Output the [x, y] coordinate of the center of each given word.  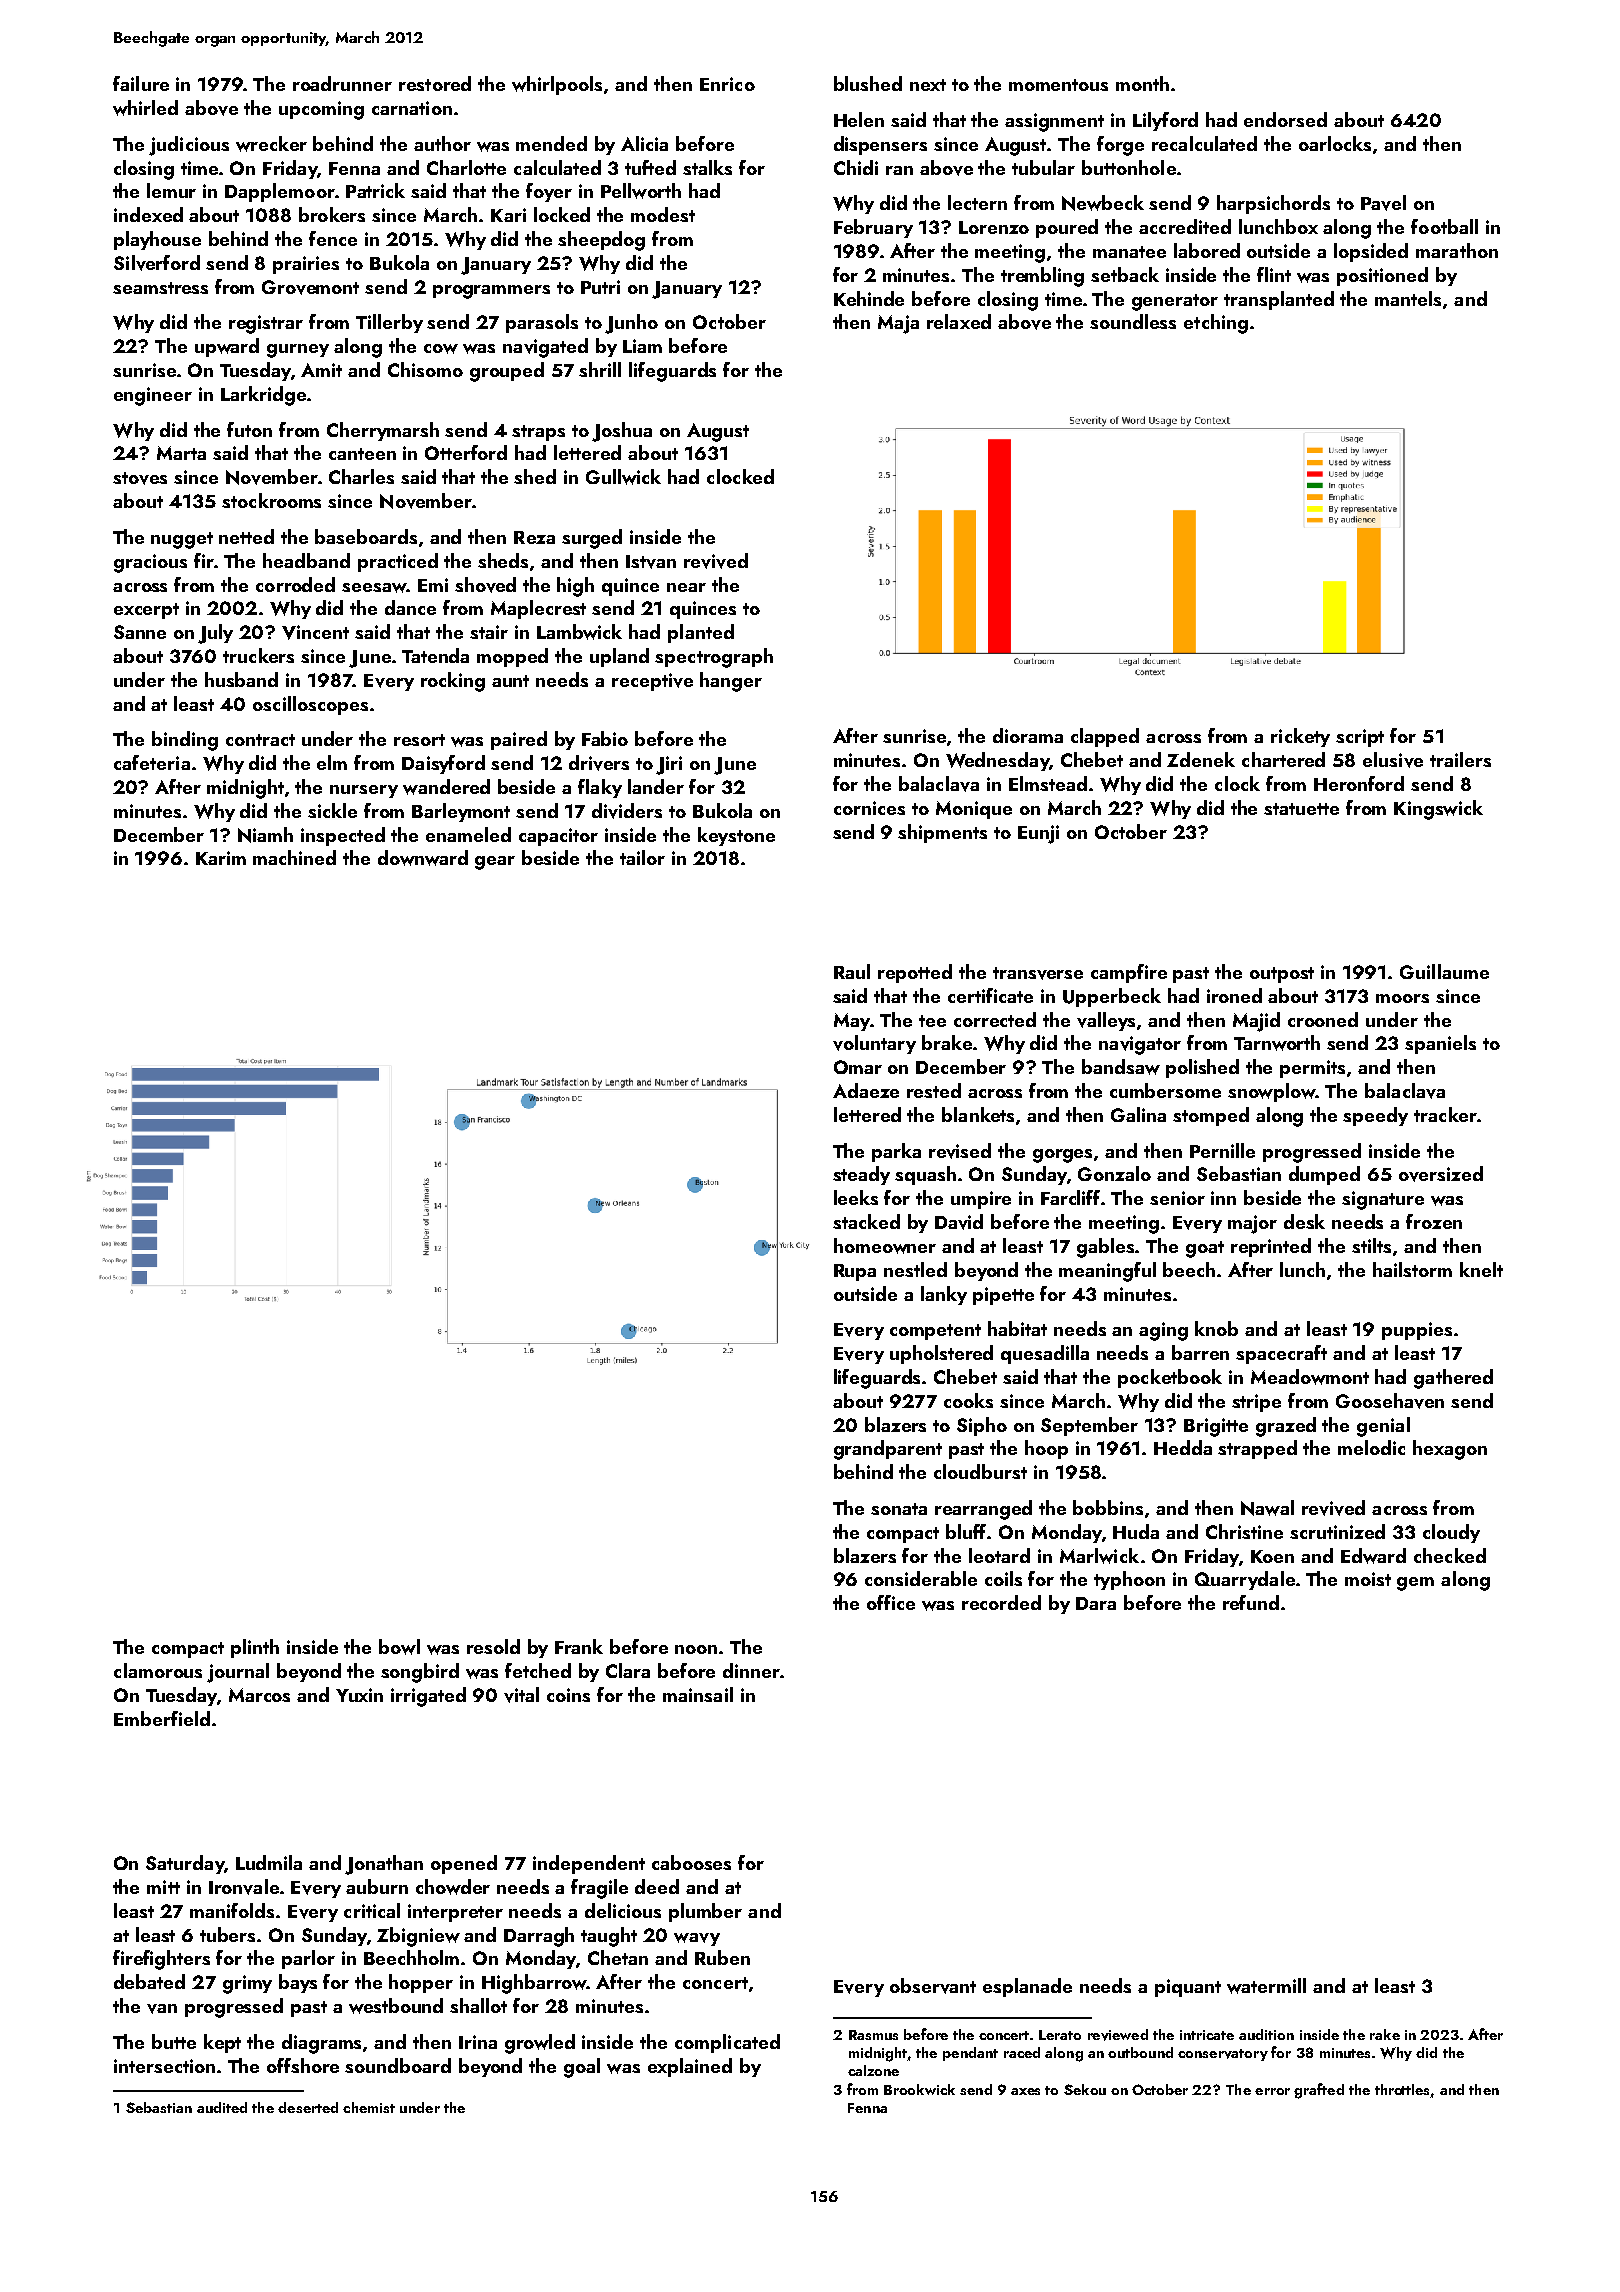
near [686, 587]
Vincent [315, 632]
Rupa [855, 1272]
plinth [255, 1648]
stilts [1371, 1245]
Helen [859, 119]
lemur [171, 190]
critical [372, 1910]
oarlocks [1335, 143]
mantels [1408, 298]
